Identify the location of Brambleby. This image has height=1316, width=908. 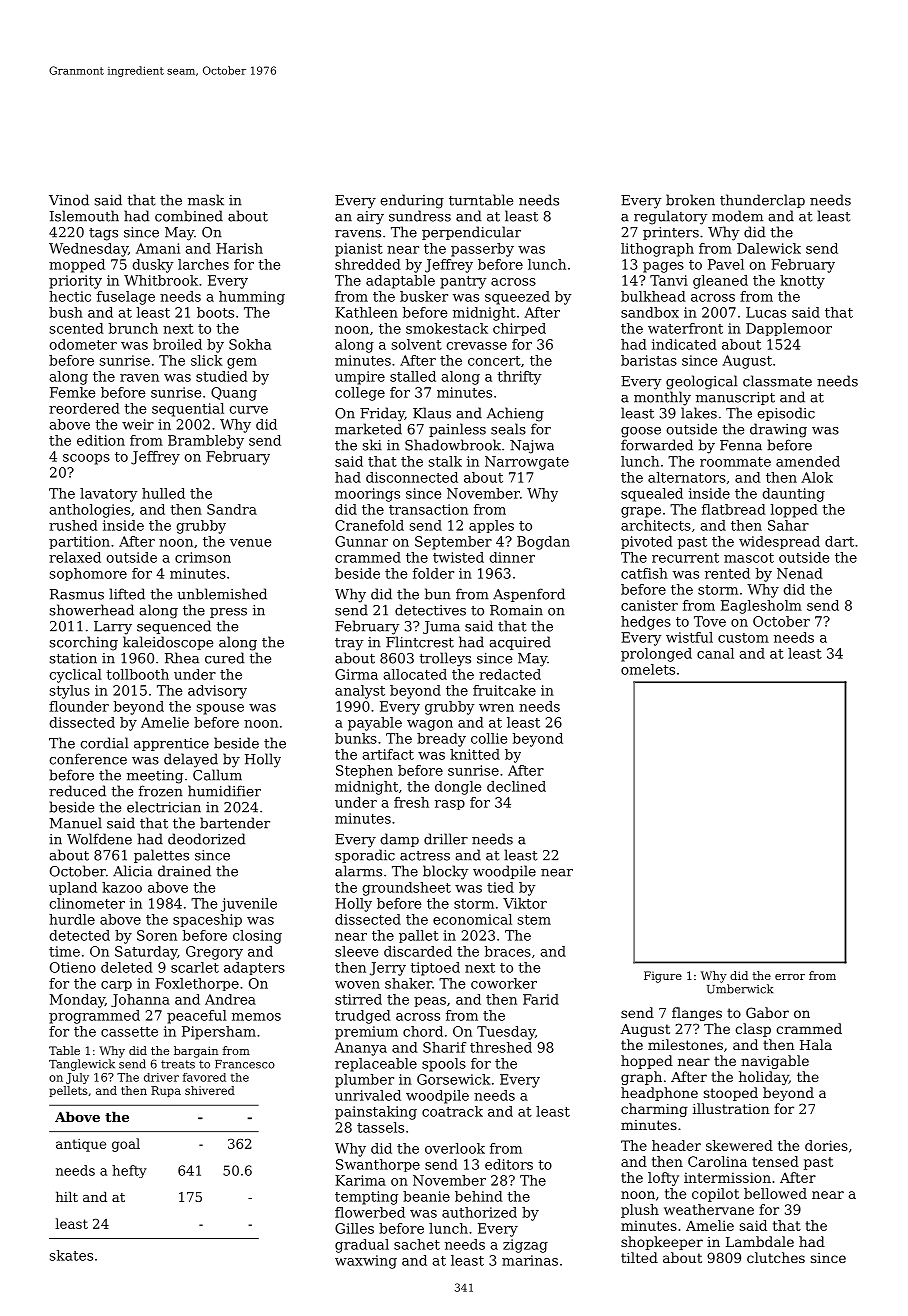
(206, 442).
